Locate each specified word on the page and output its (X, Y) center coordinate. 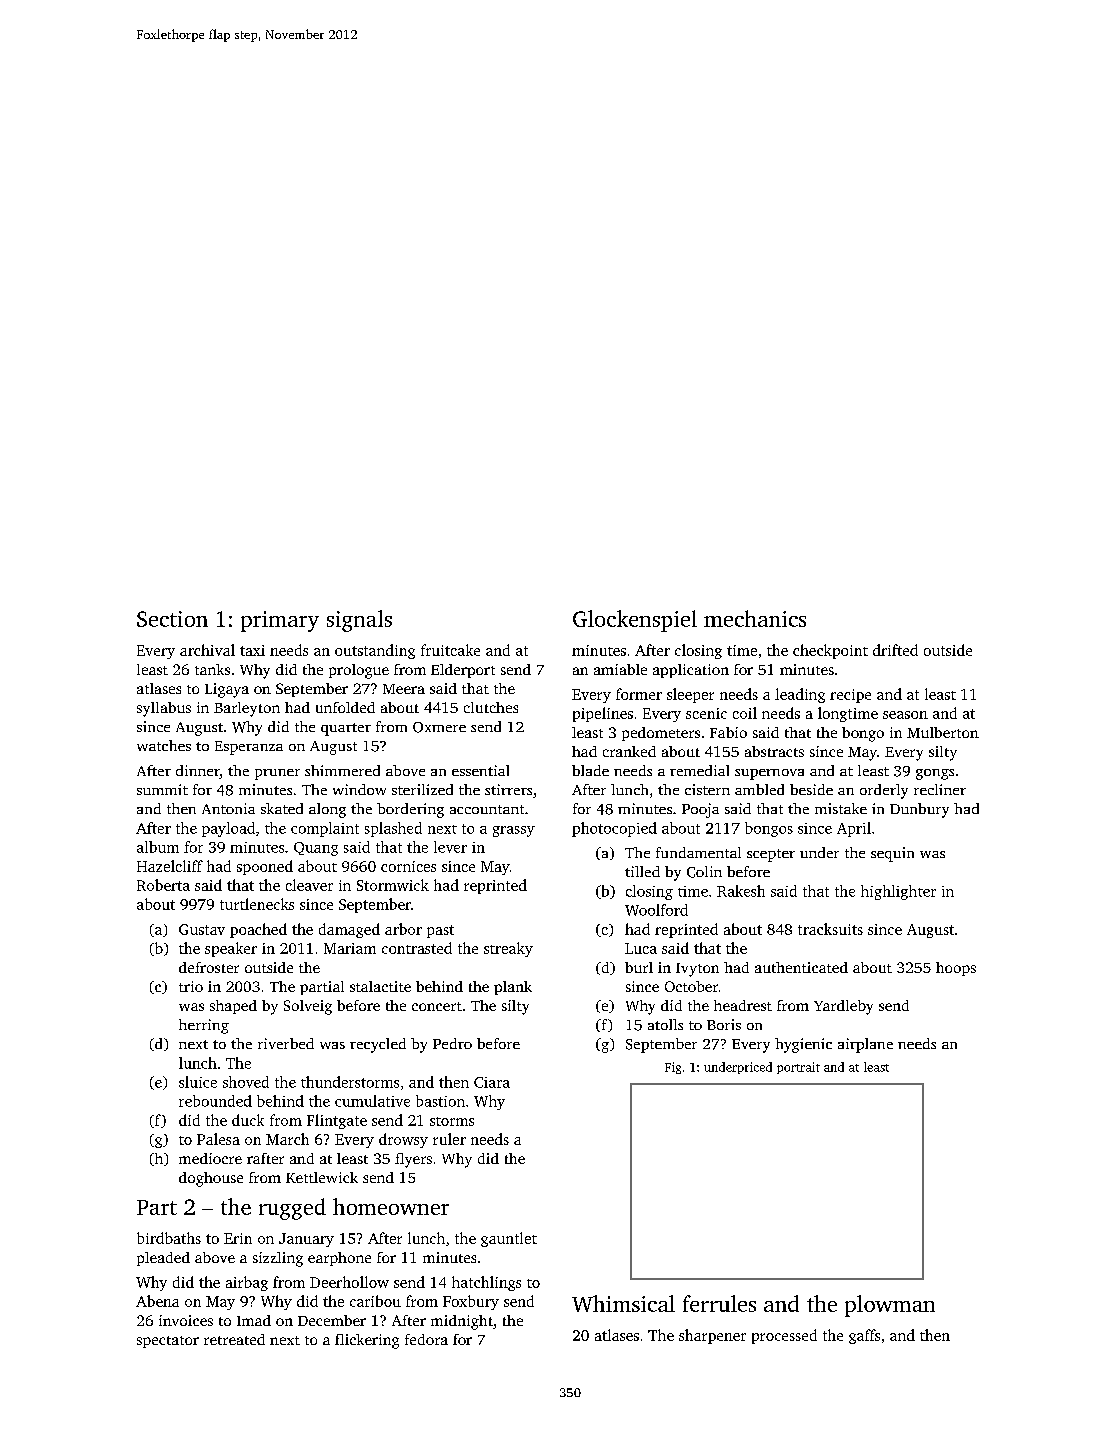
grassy (514, 831)
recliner (940, 789)
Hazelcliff (170, 866)
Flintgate (337, 1121)
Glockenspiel (635, 621)
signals (359, 621)
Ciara (492, 1082)
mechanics (755, 618)
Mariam (350, 948)
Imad (254, 1320)
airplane (865, 1045)
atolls (665, 1024)
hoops (956, 969)
